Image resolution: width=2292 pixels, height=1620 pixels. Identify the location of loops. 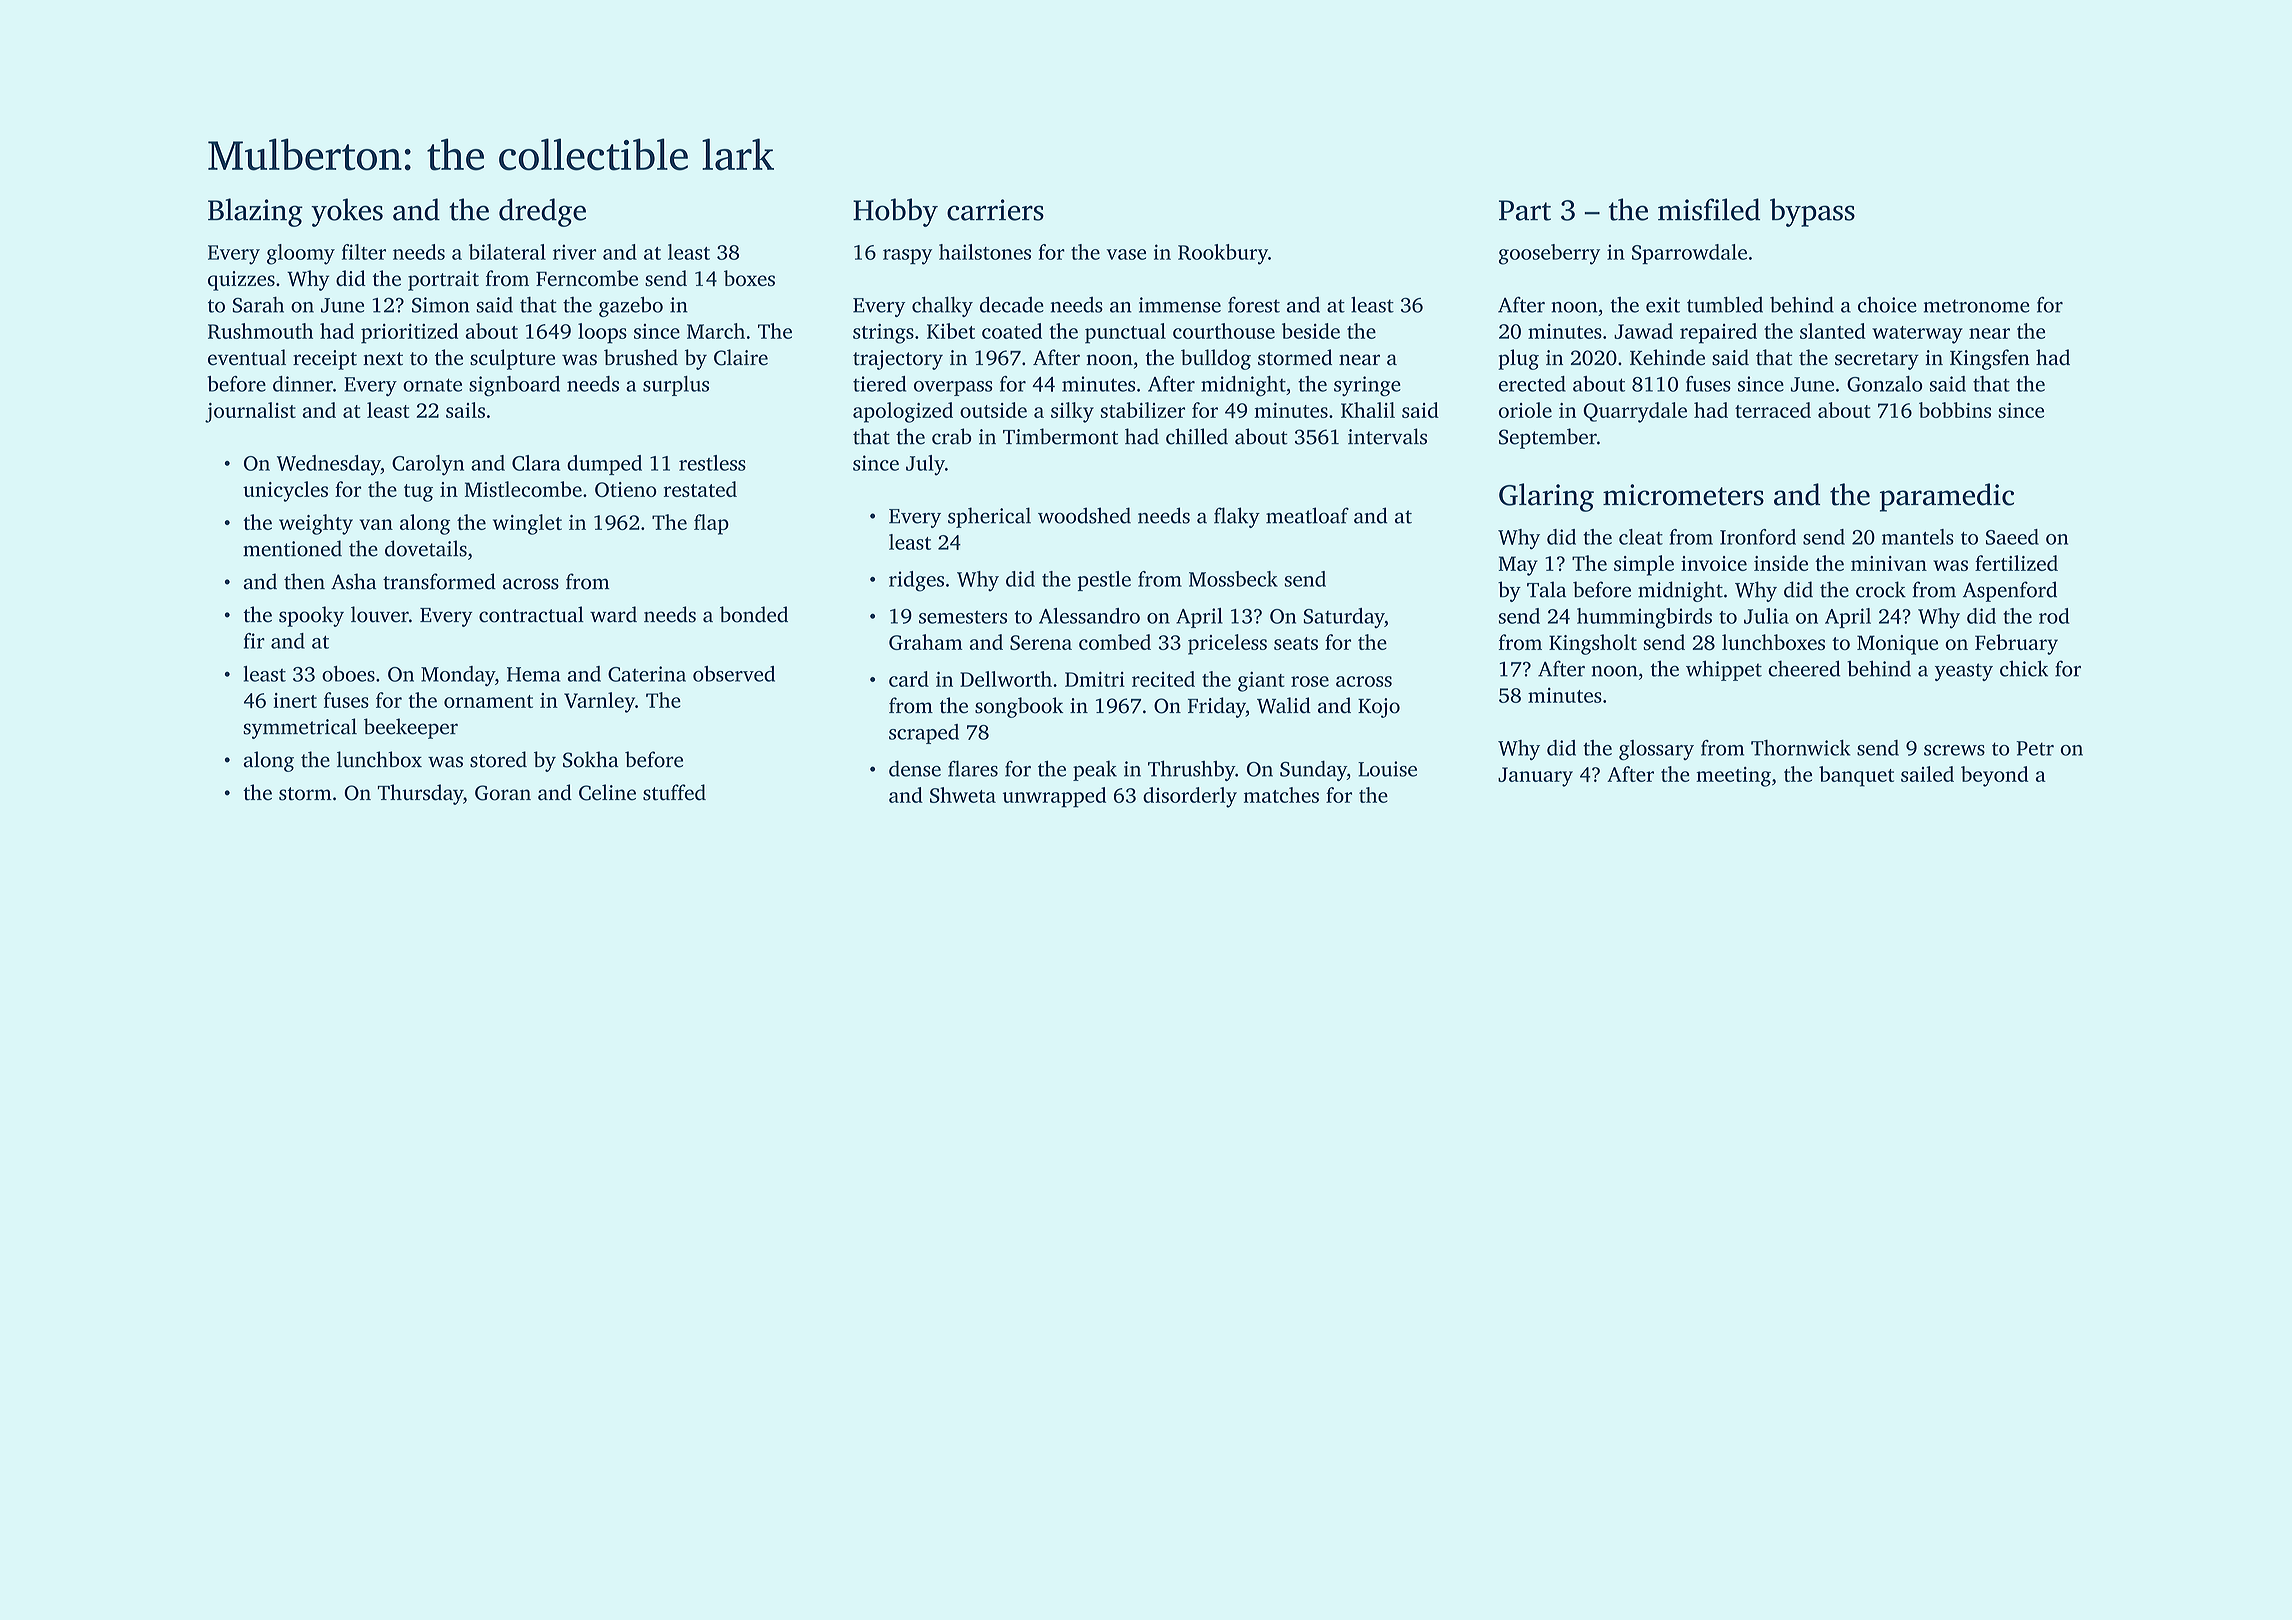
(602, 333).
